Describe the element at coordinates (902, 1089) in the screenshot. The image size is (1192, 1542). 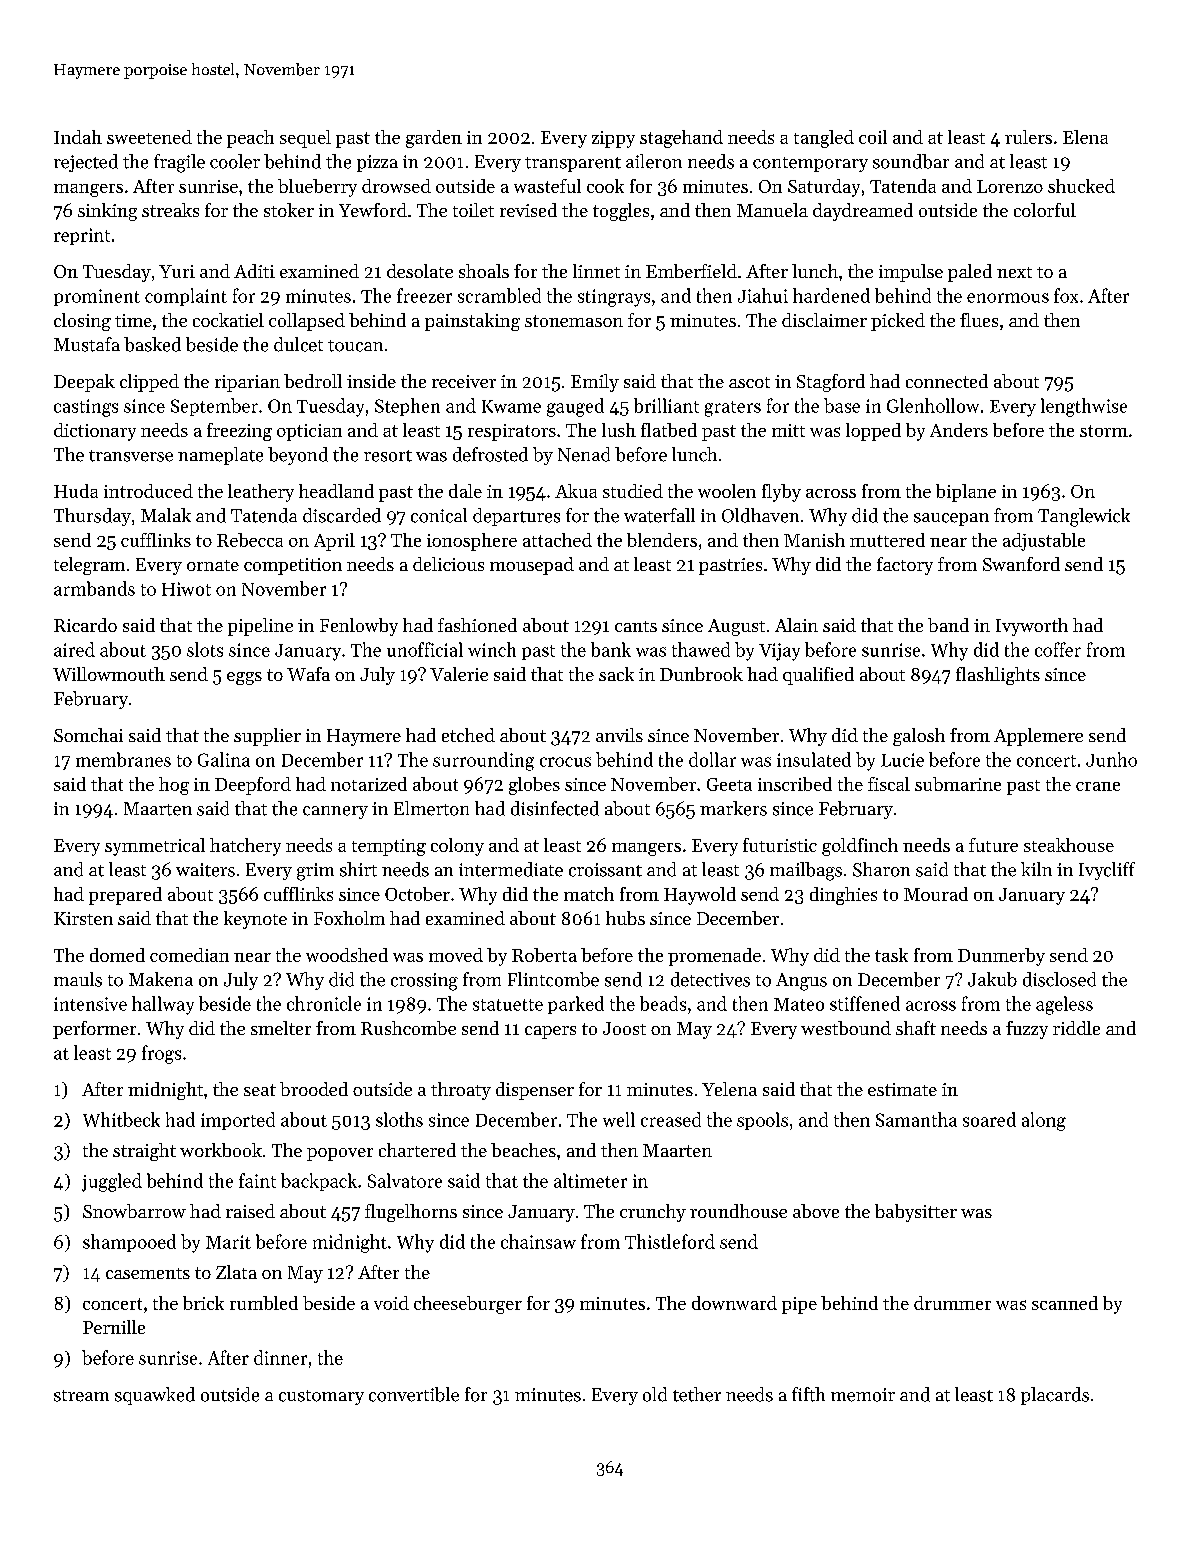
I see `estimate` at that location.
